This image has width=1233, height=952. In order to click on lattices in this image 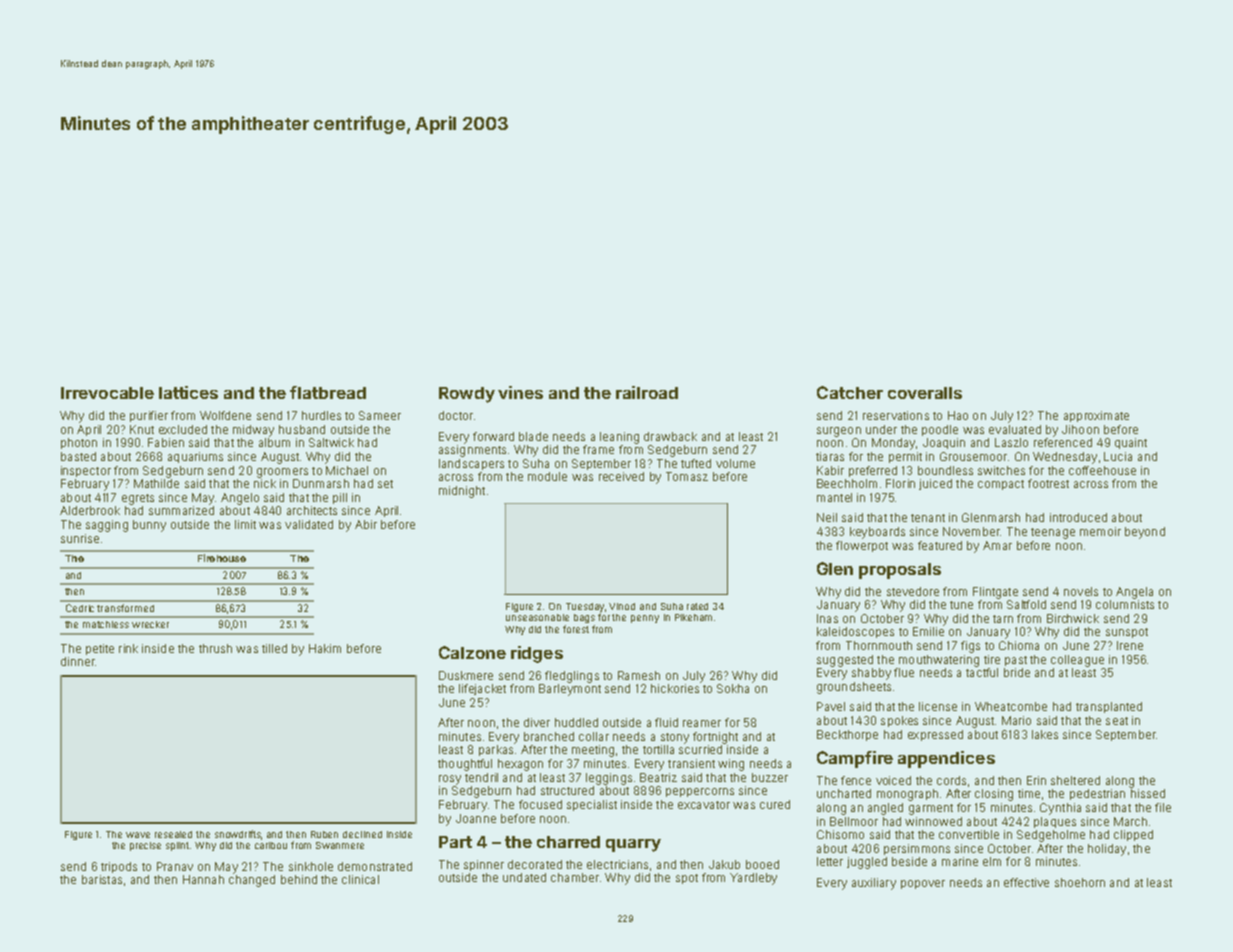, I will do `click(188, 392)`.
